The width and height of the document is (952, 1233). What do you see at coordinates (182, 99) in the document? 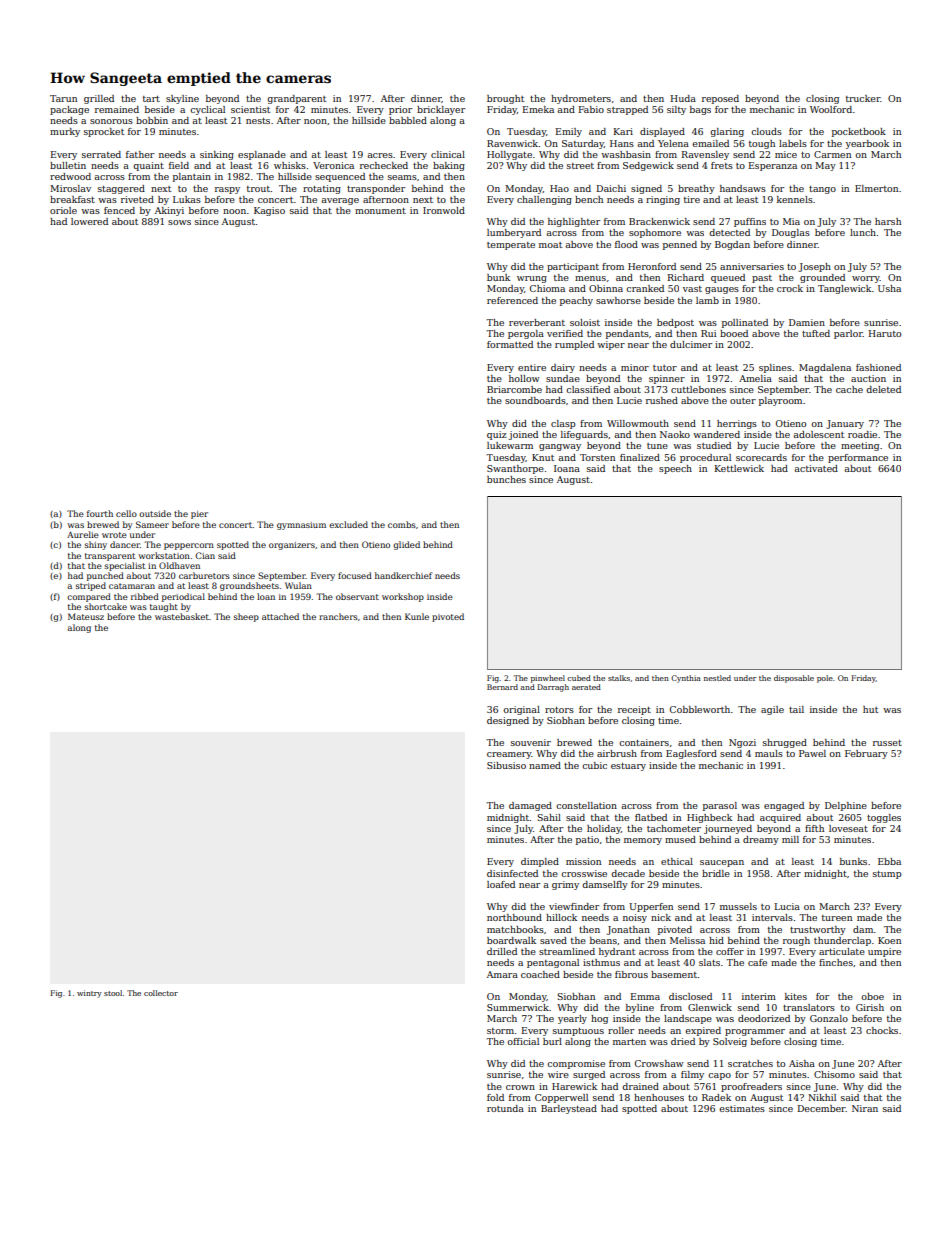
I see `skyline` at bounding box center [182, 99].
